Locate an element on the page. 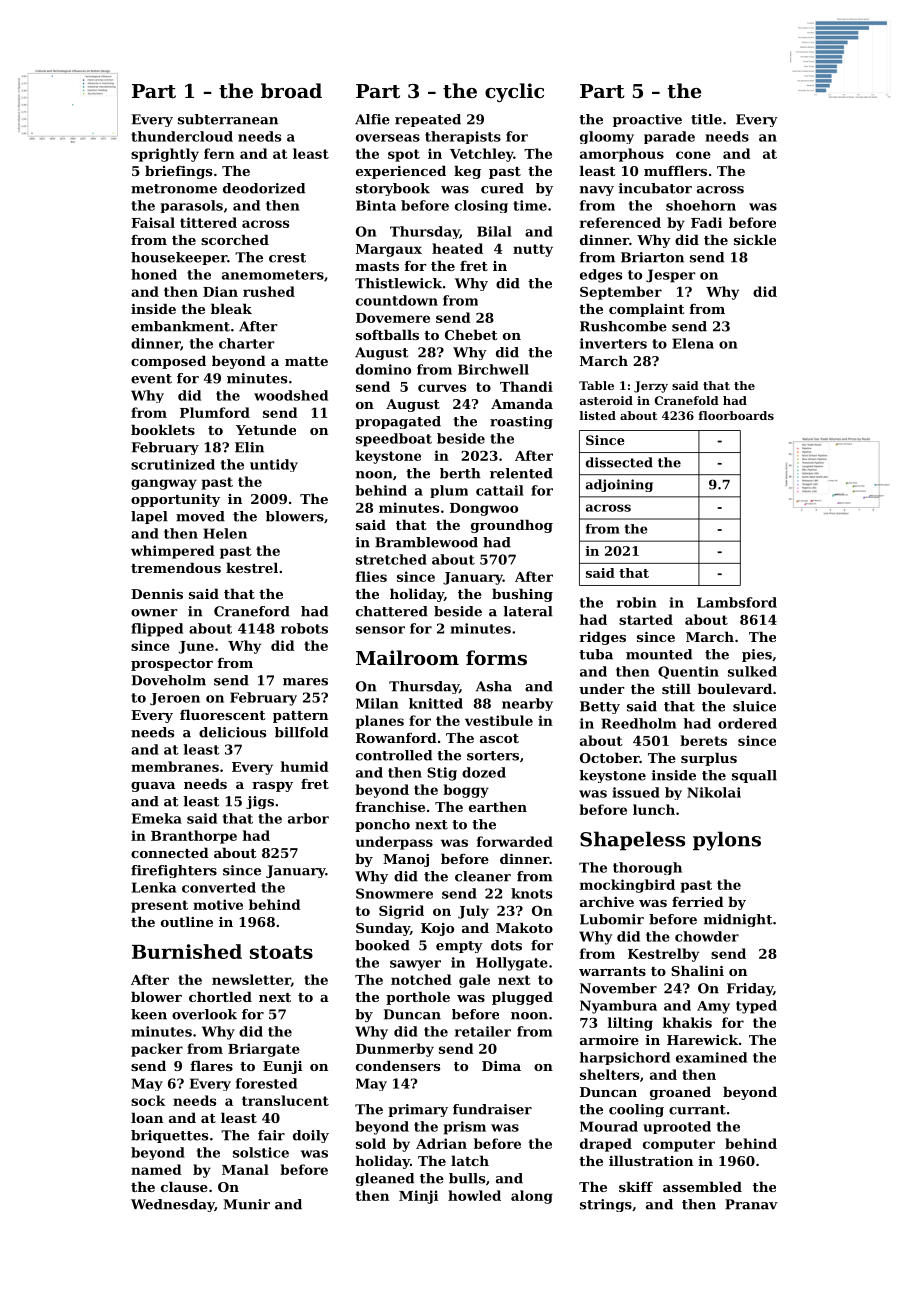 The width and height of the image is (908, 1316). nutty is located at coordinates (533, 250).
